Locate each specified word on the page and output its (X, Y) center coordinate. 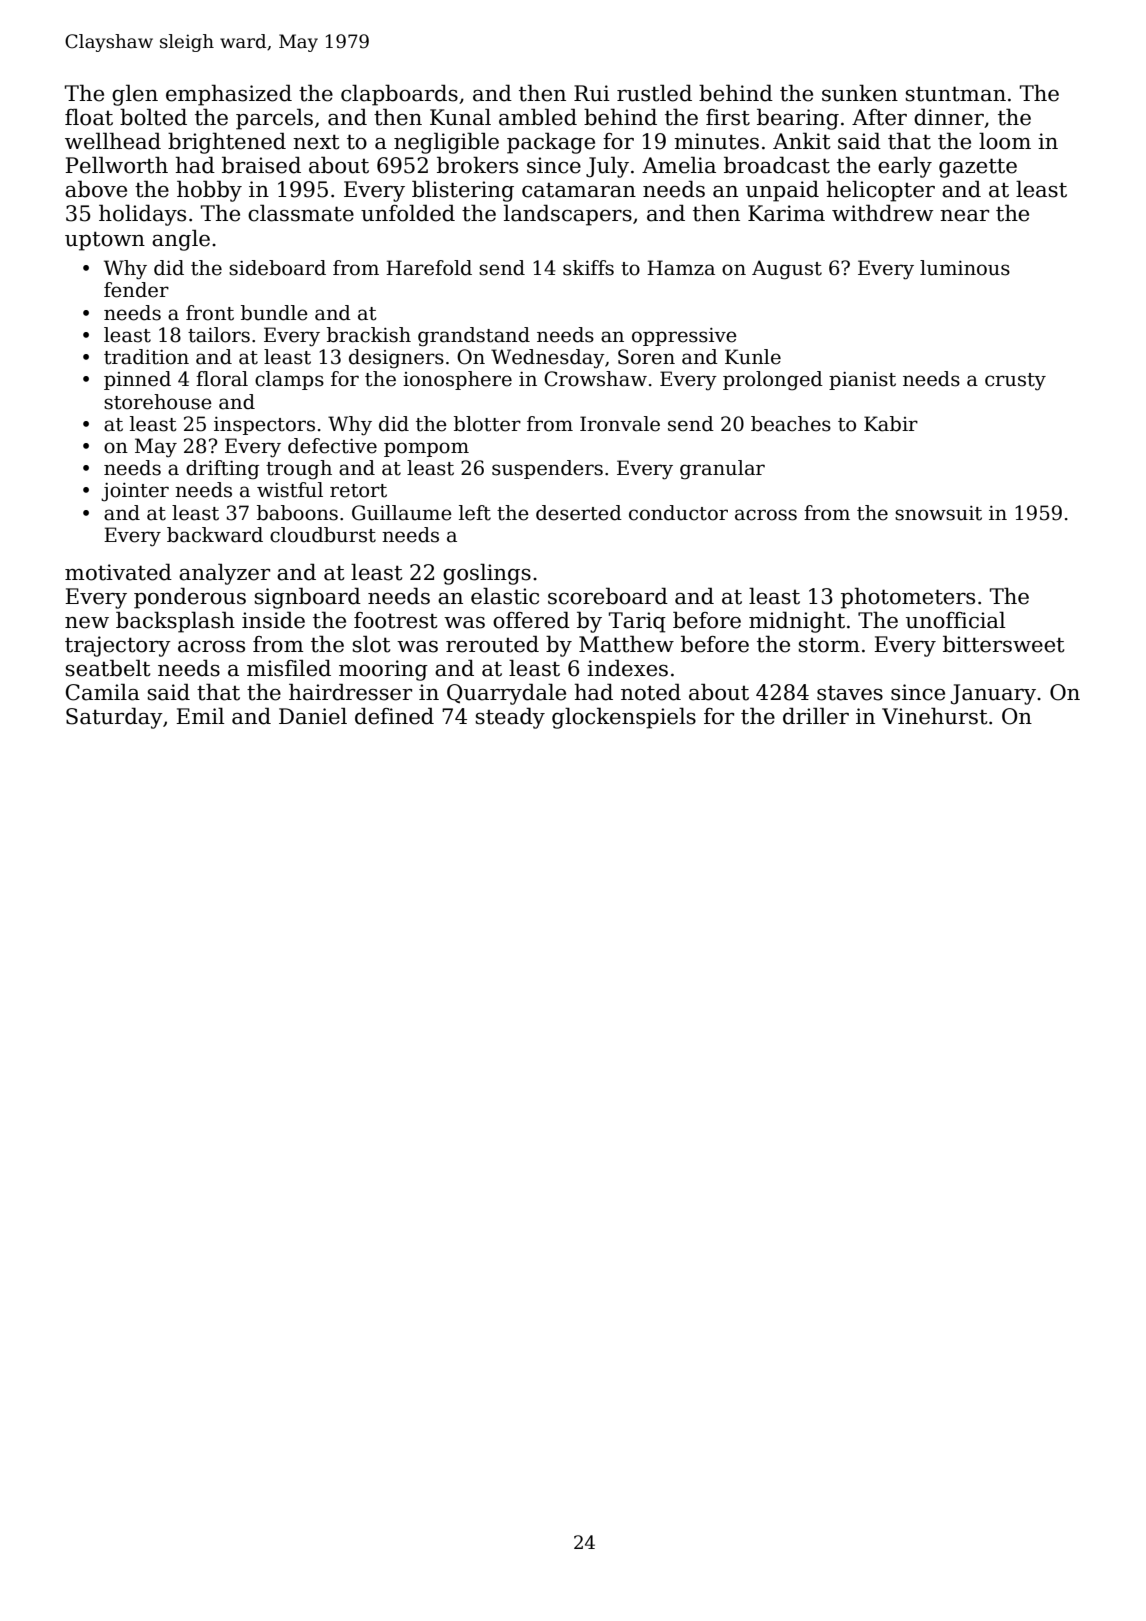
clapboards (399, 95)
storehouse (158, 402)
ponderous (190, 598)
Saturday (114, 718)
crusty (1015, 382)
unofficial (955, 620)
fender (136, 290)
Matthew (626, 644)
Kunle (753, 357)
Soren (646, 357)
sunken (860, 93)
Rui (592, 93)
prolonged (773, 381)
